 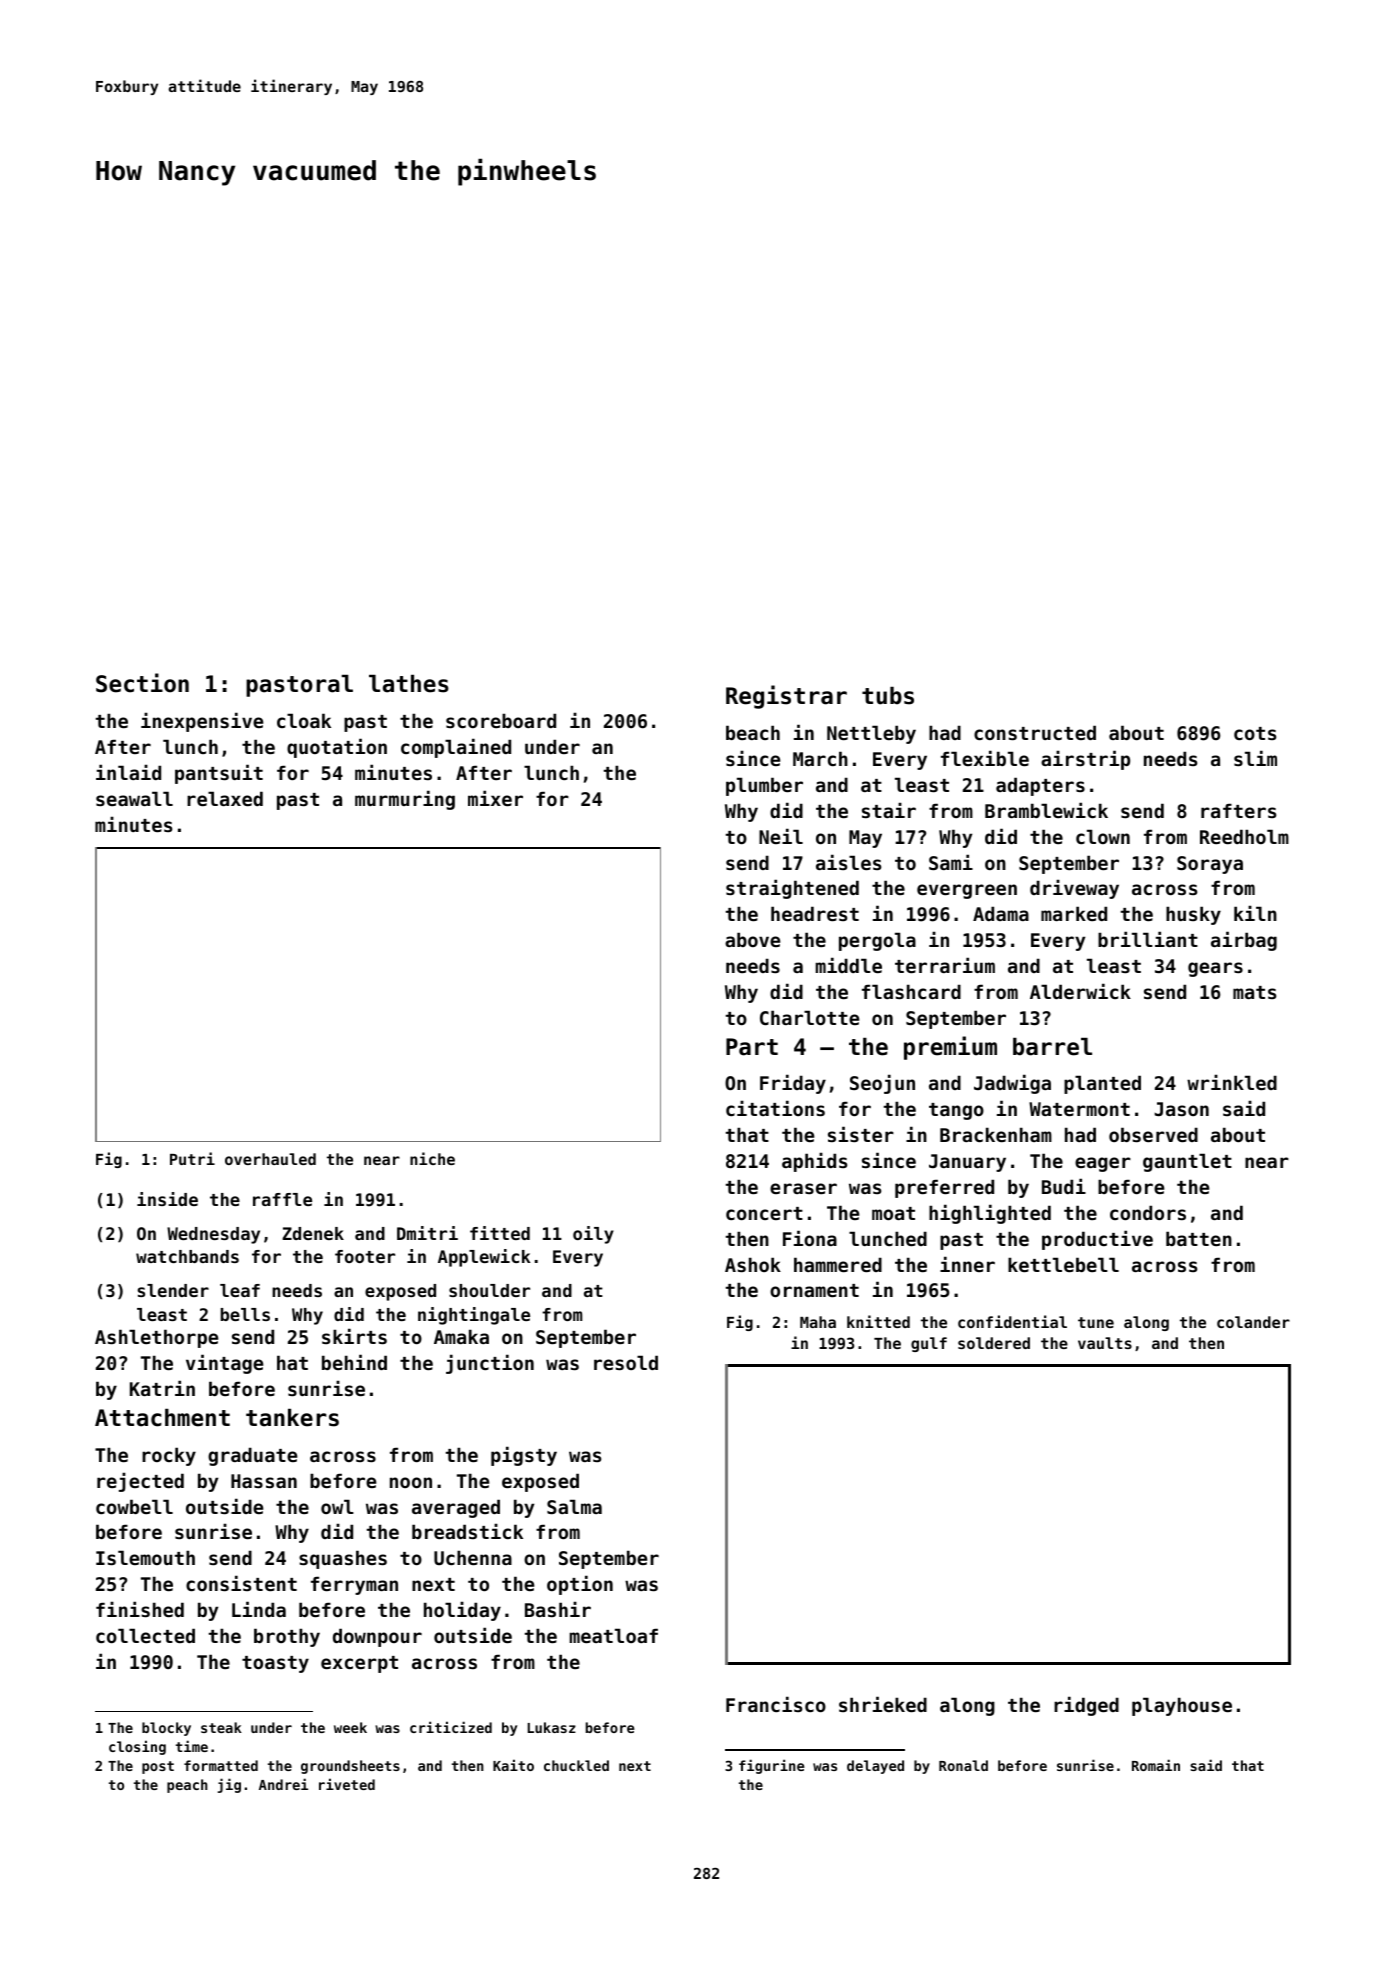 I want to click on constructed, so click(x=1035, y=732).
